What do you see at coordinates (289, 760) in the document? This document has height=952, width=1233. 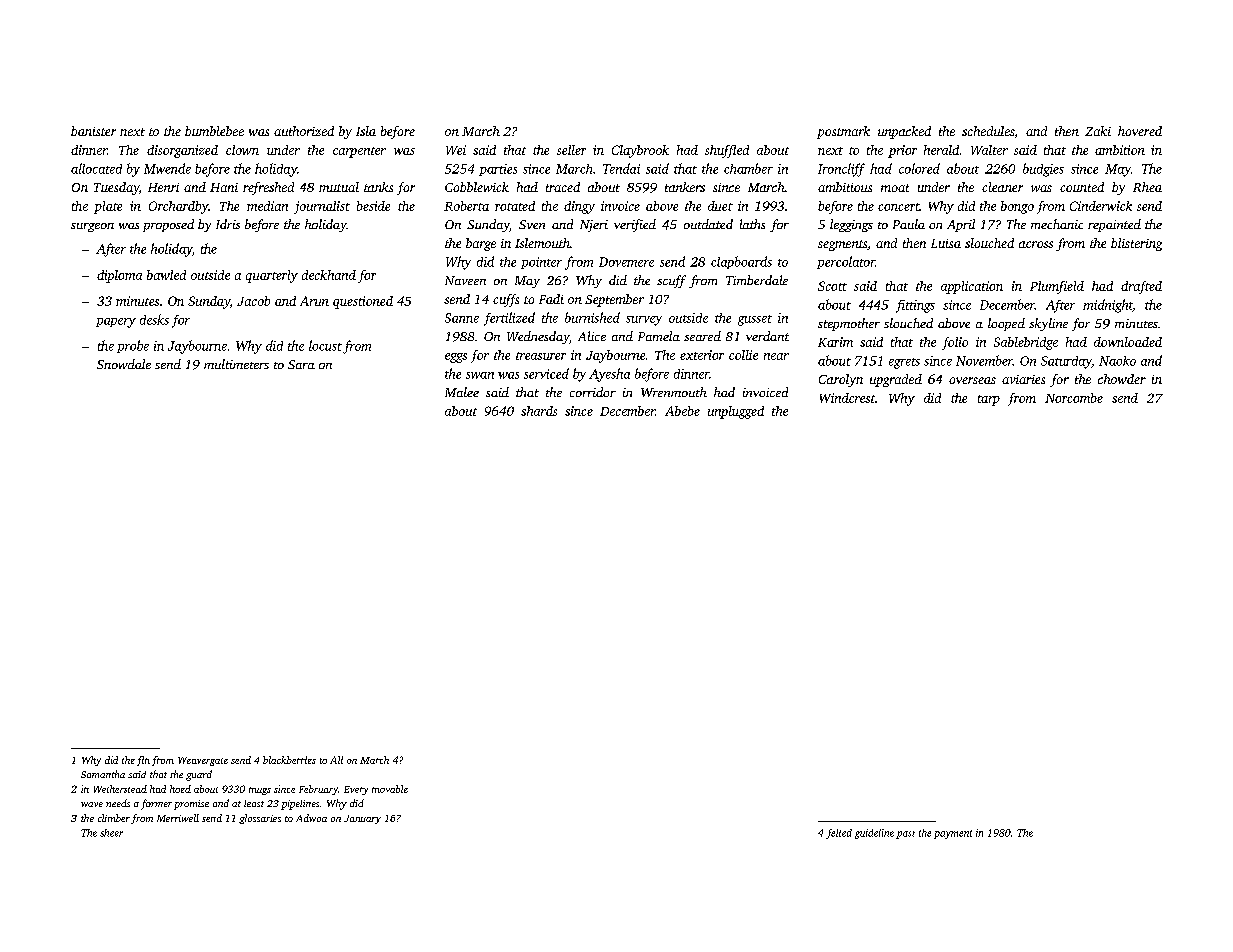 I see `blackberries` at bounding box center [289, 760].
